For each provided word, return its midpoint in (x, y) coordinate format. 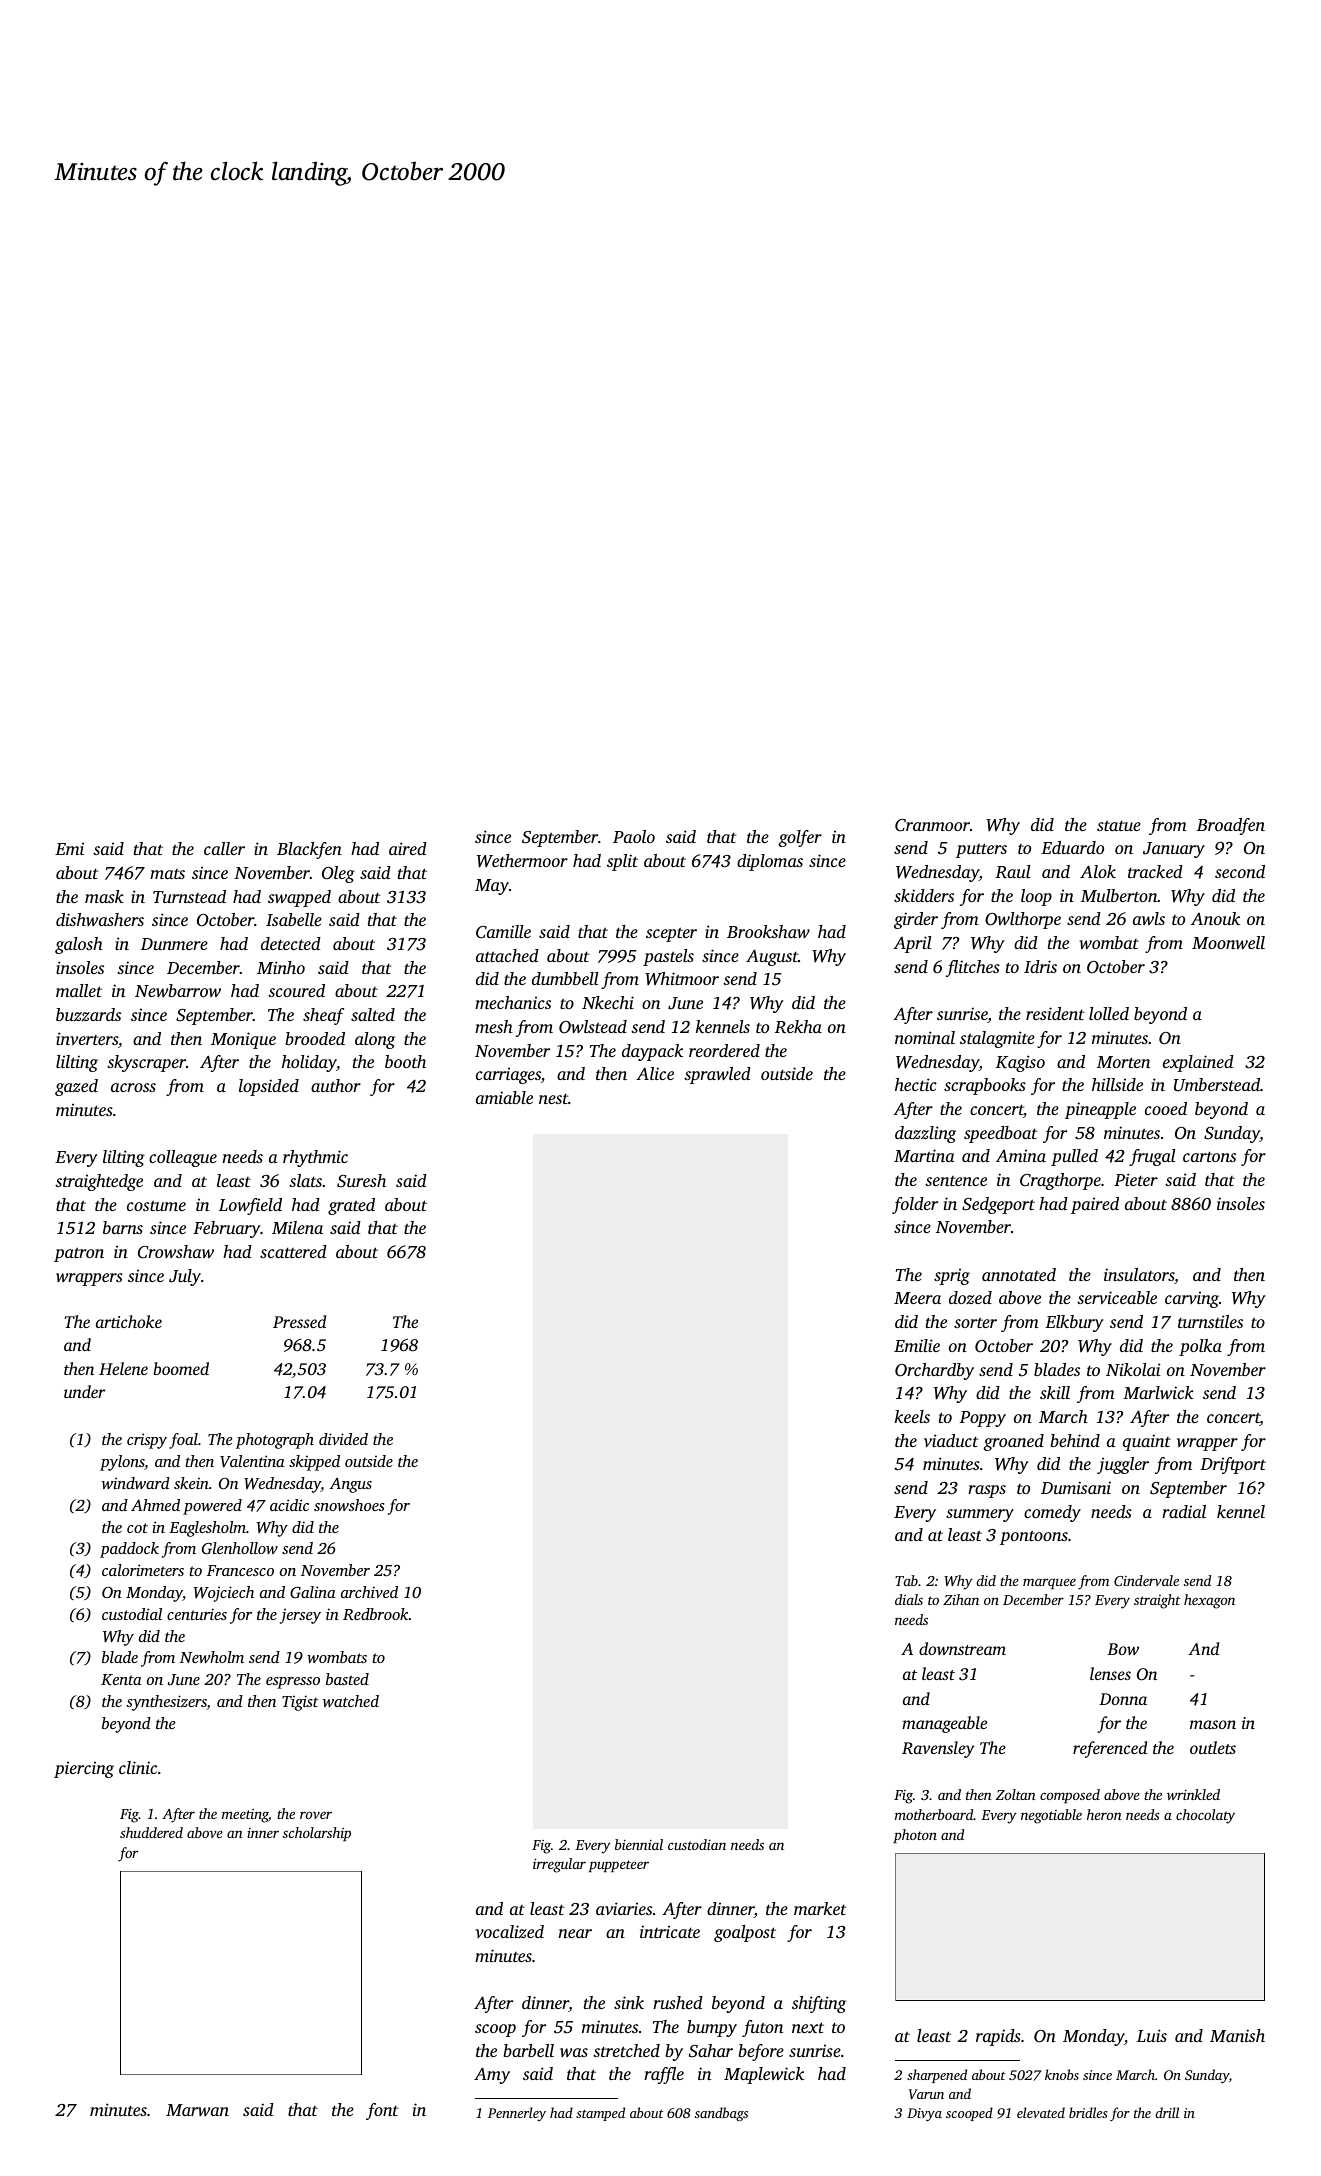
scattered (293, 1251)
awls (1149, 918)
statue (1119, 825)
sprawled (717, 1075)
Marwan (197, 2110)
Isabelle (294, 919)
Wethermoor (522, 861)
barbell (528, 2050)
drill (1167, 2112)
